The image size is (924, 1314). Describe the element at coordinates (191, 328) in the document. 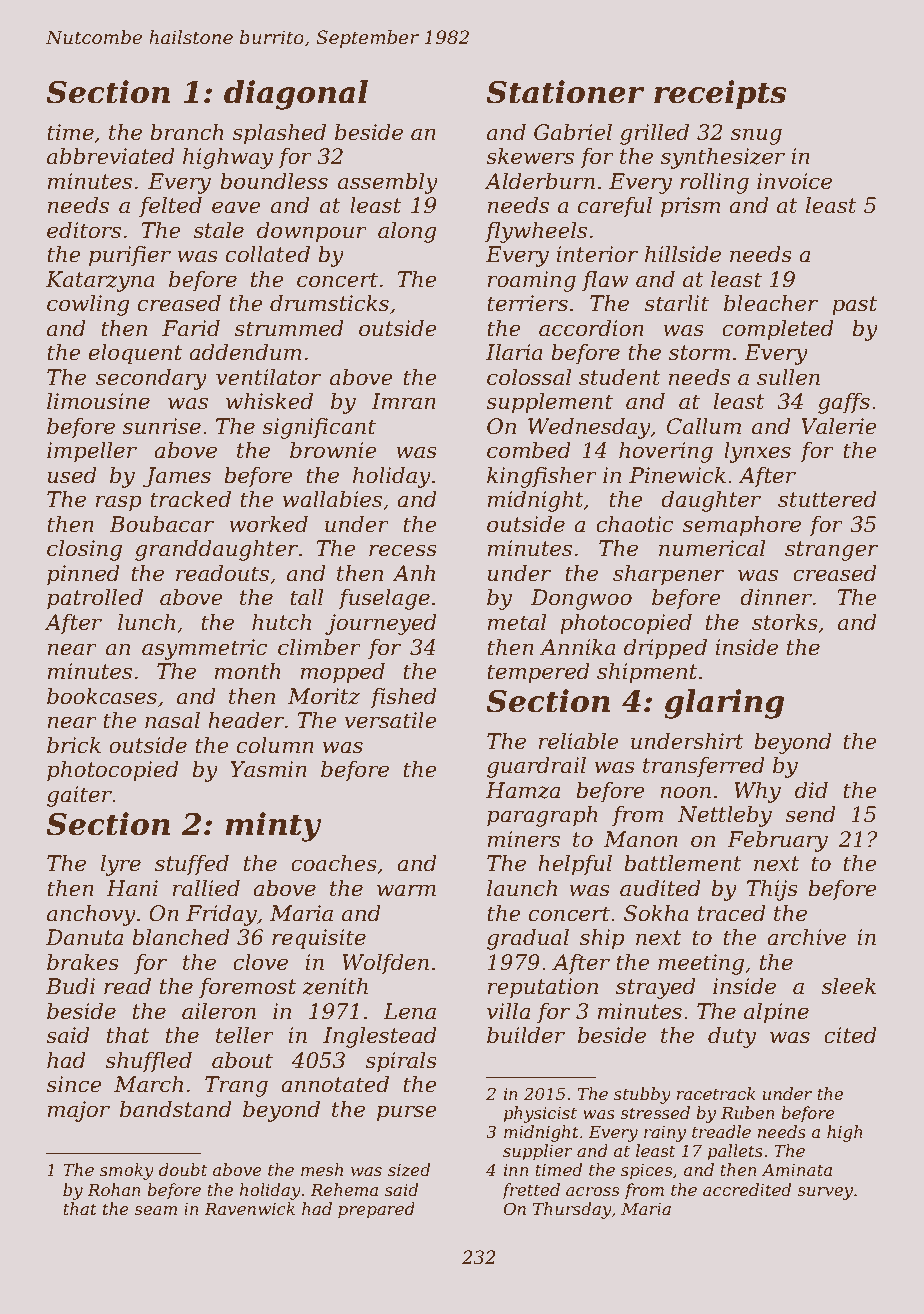

I see `Farid` at that location.
